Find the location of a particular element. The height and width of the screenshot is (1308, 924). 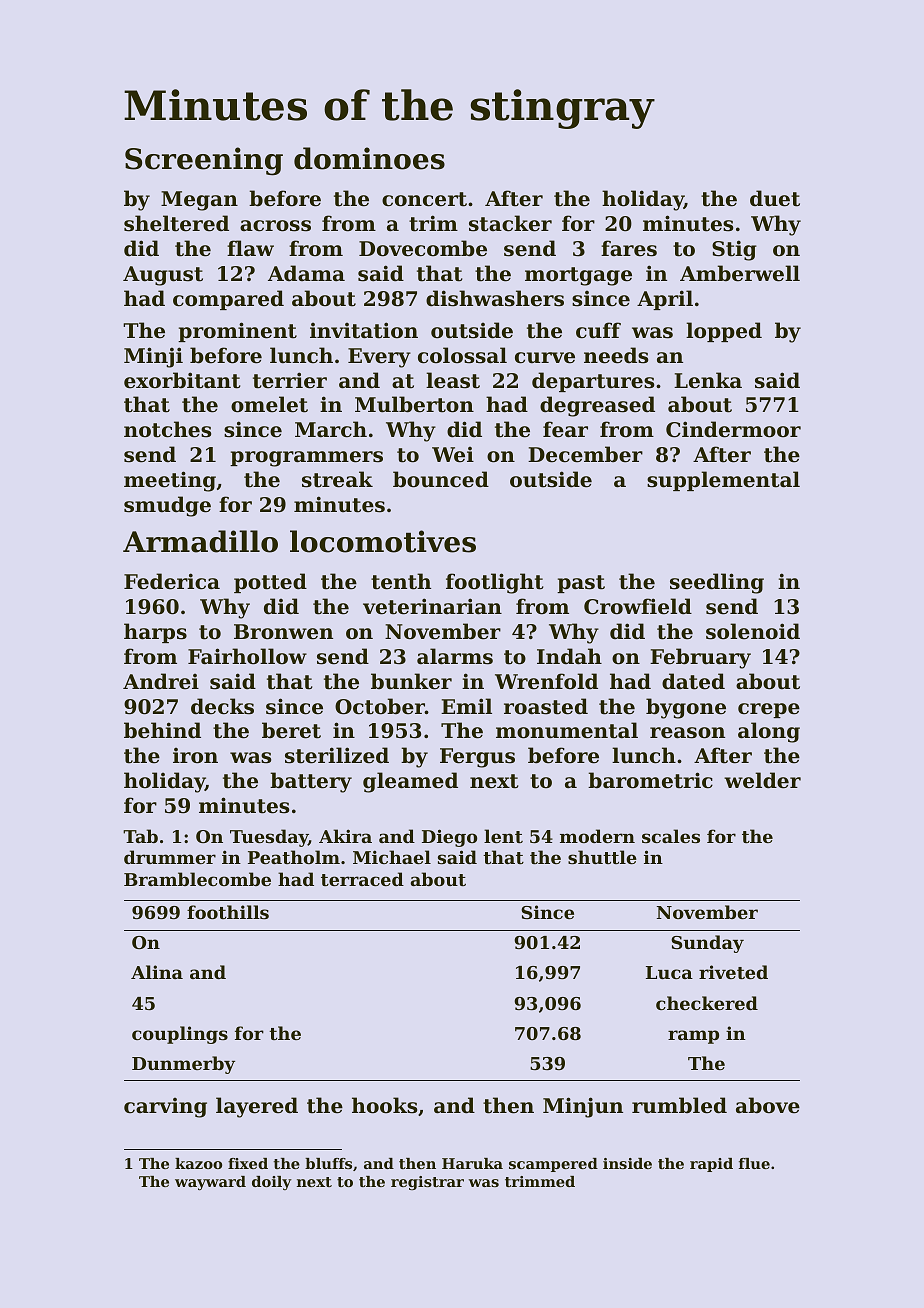

least is located at coordinates (453, 380).
